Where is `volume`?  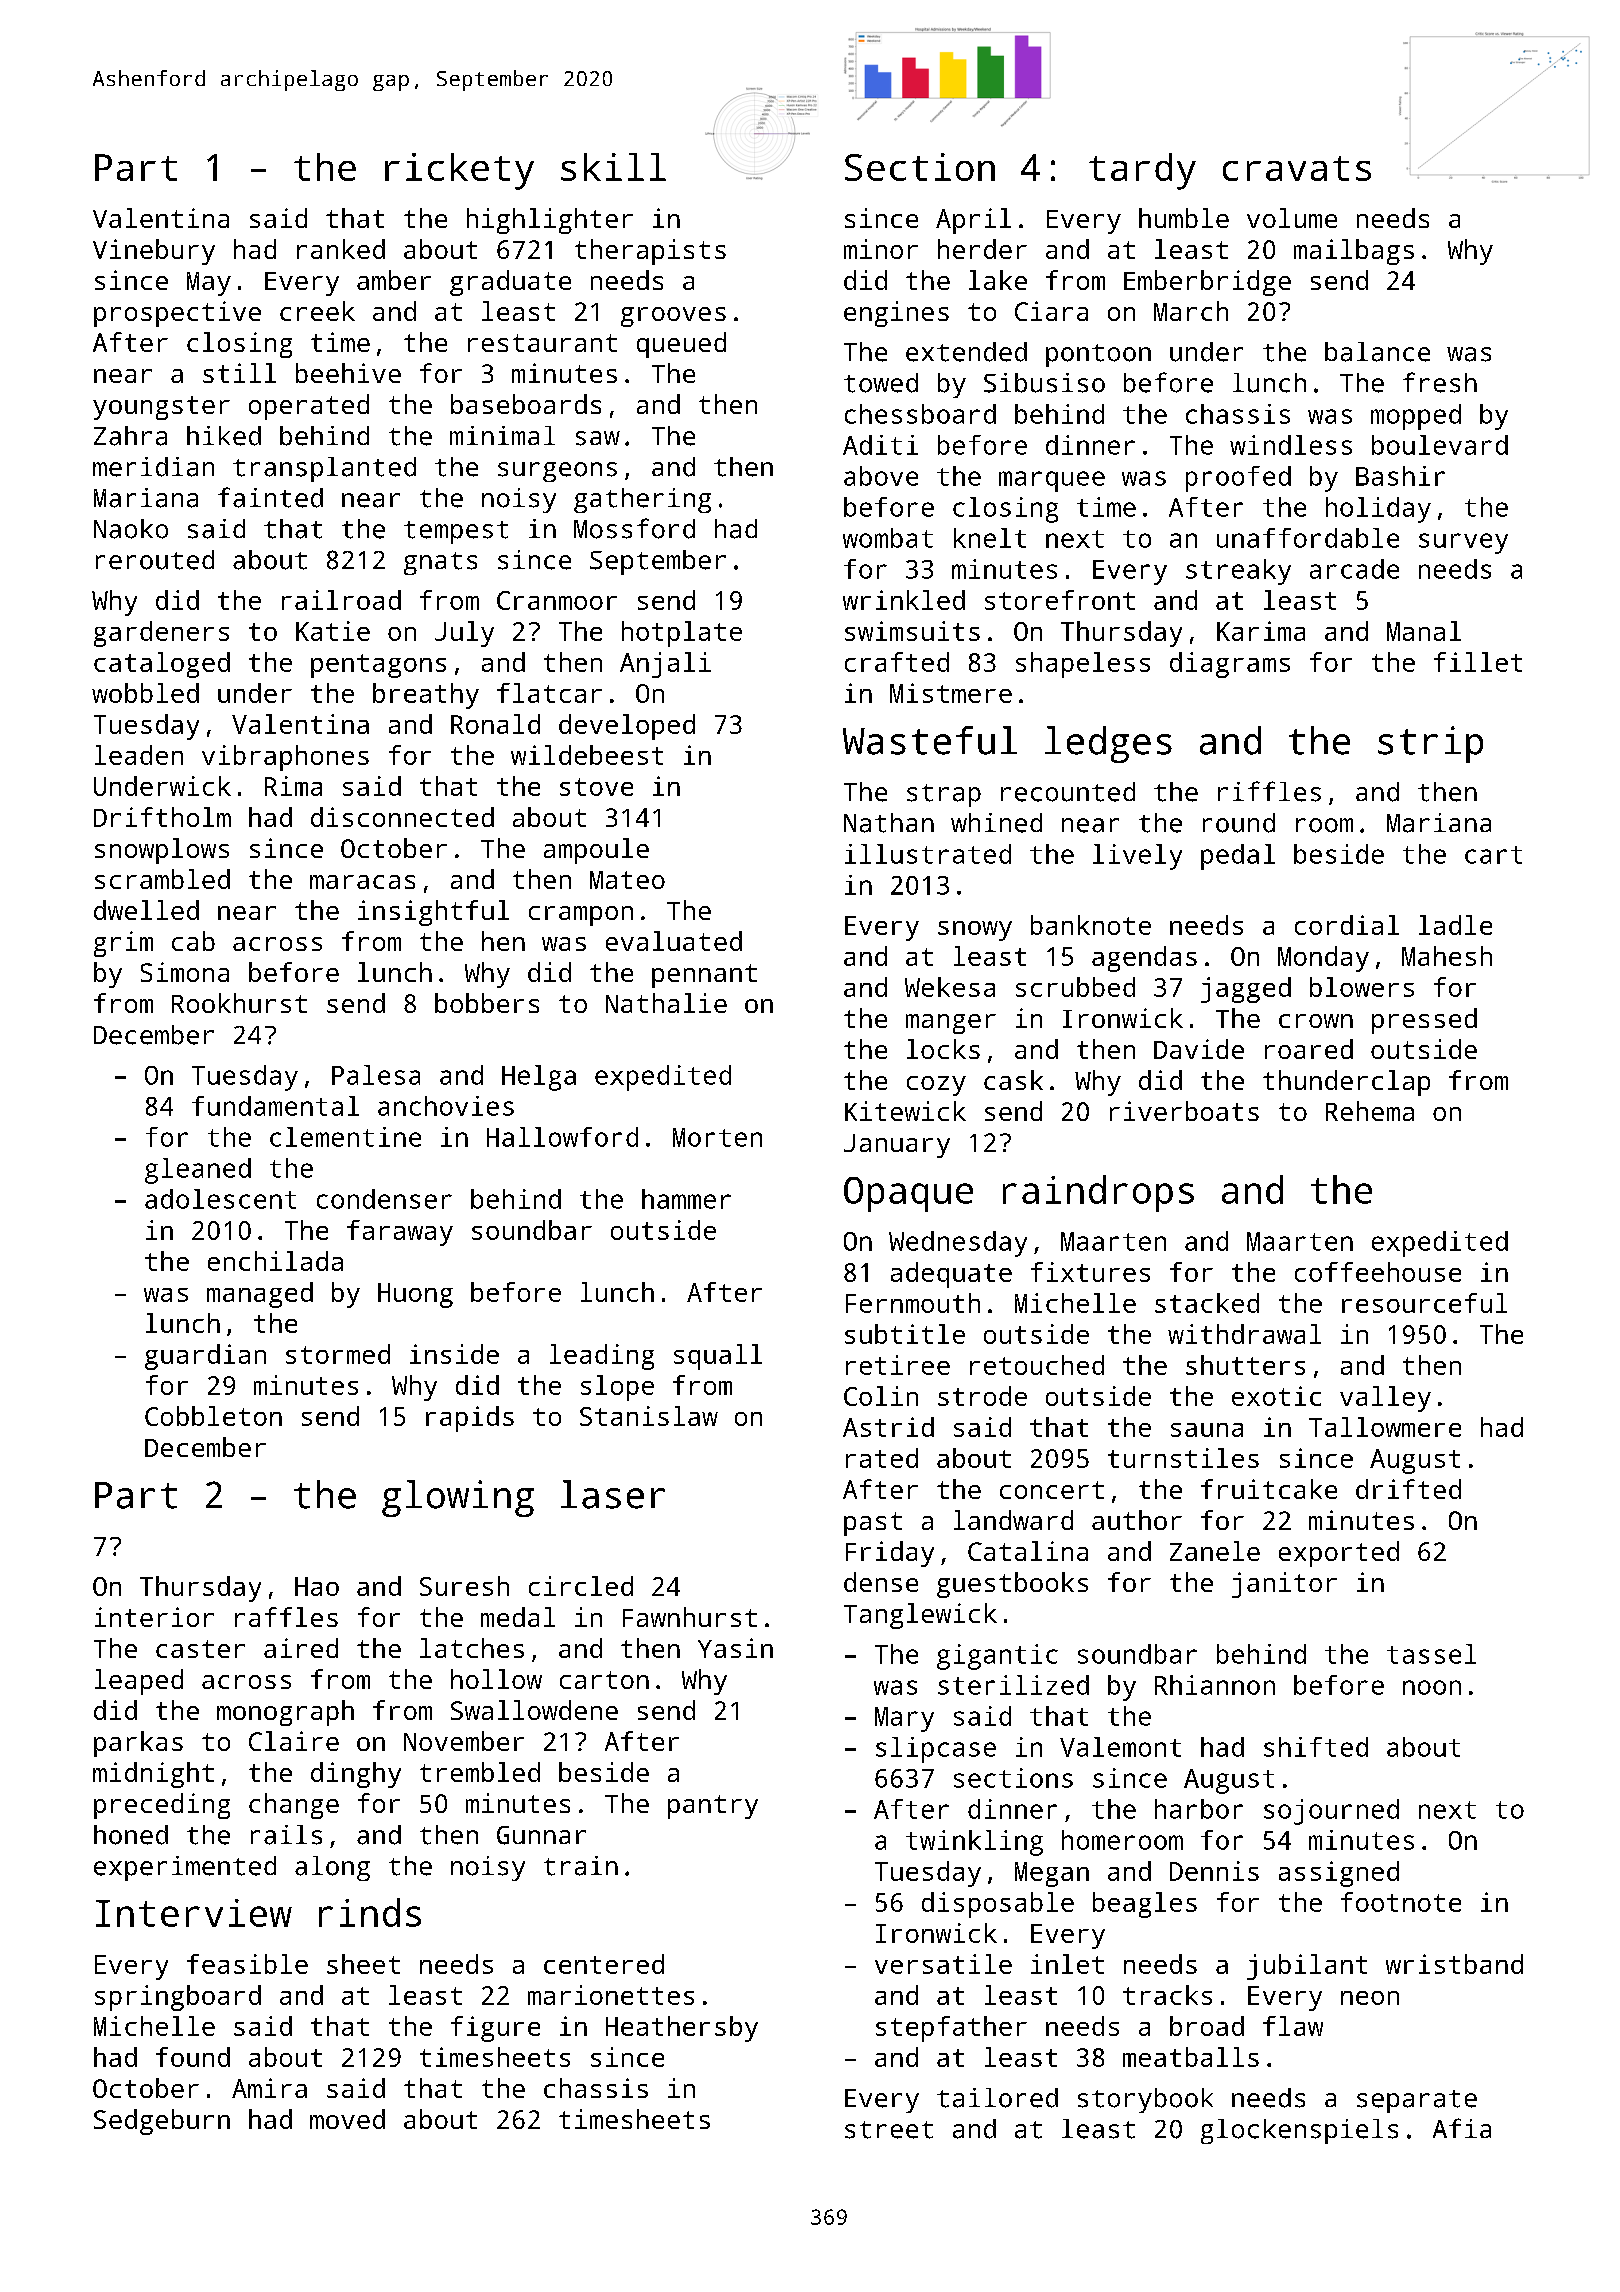
volume is located at coordinates (1292, 218).
